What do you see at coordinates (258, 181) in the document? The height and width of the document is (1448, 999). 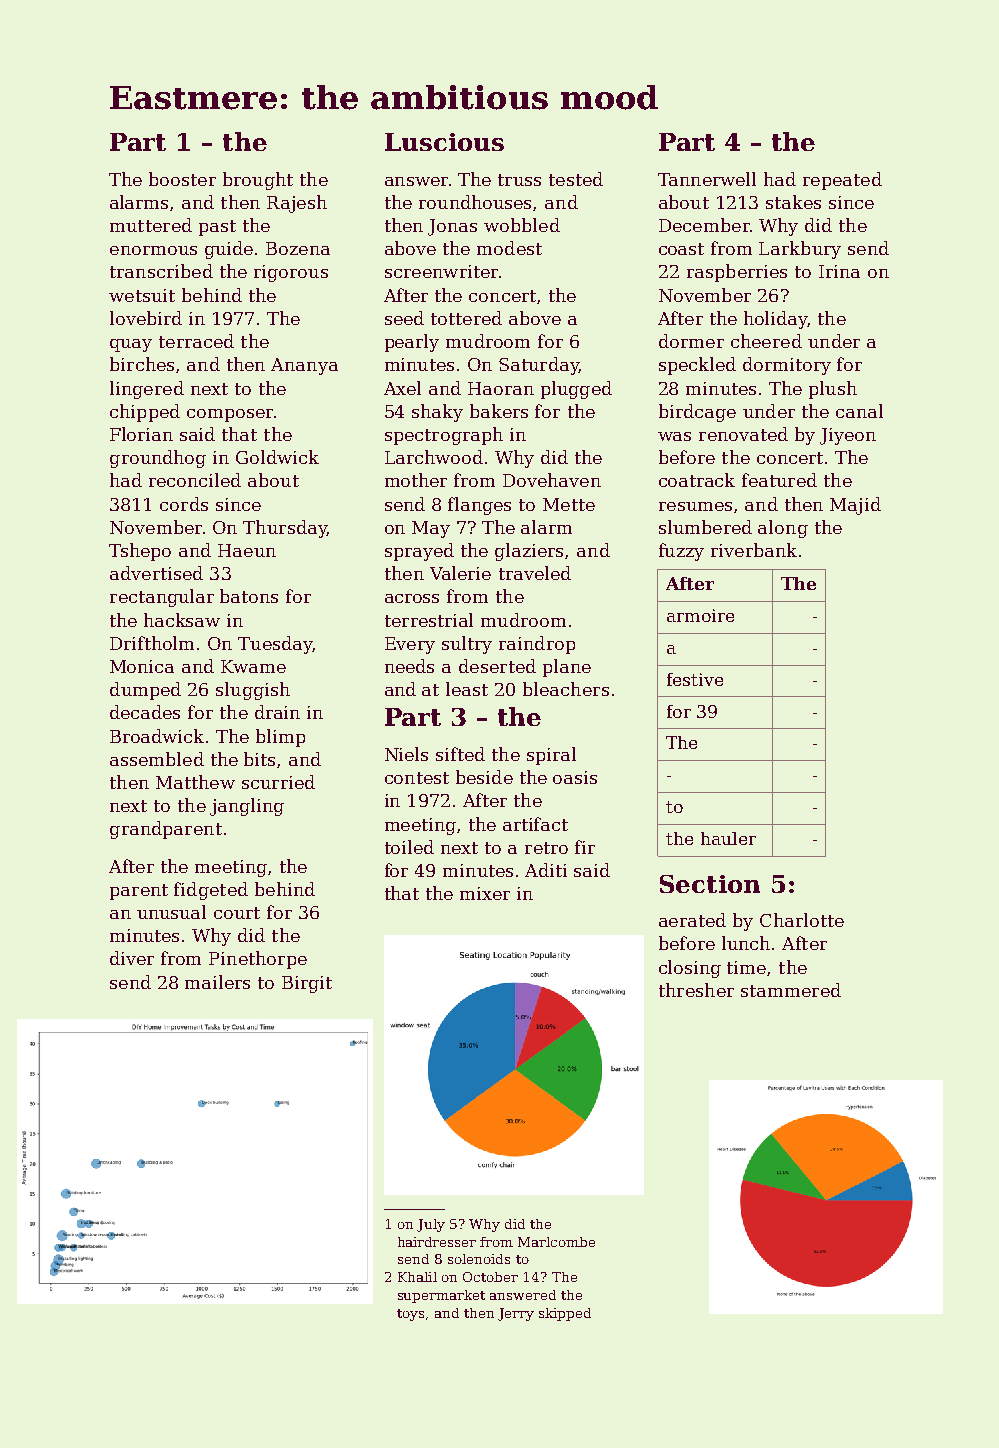 I see `brought` at bounding box center [258, 181].
